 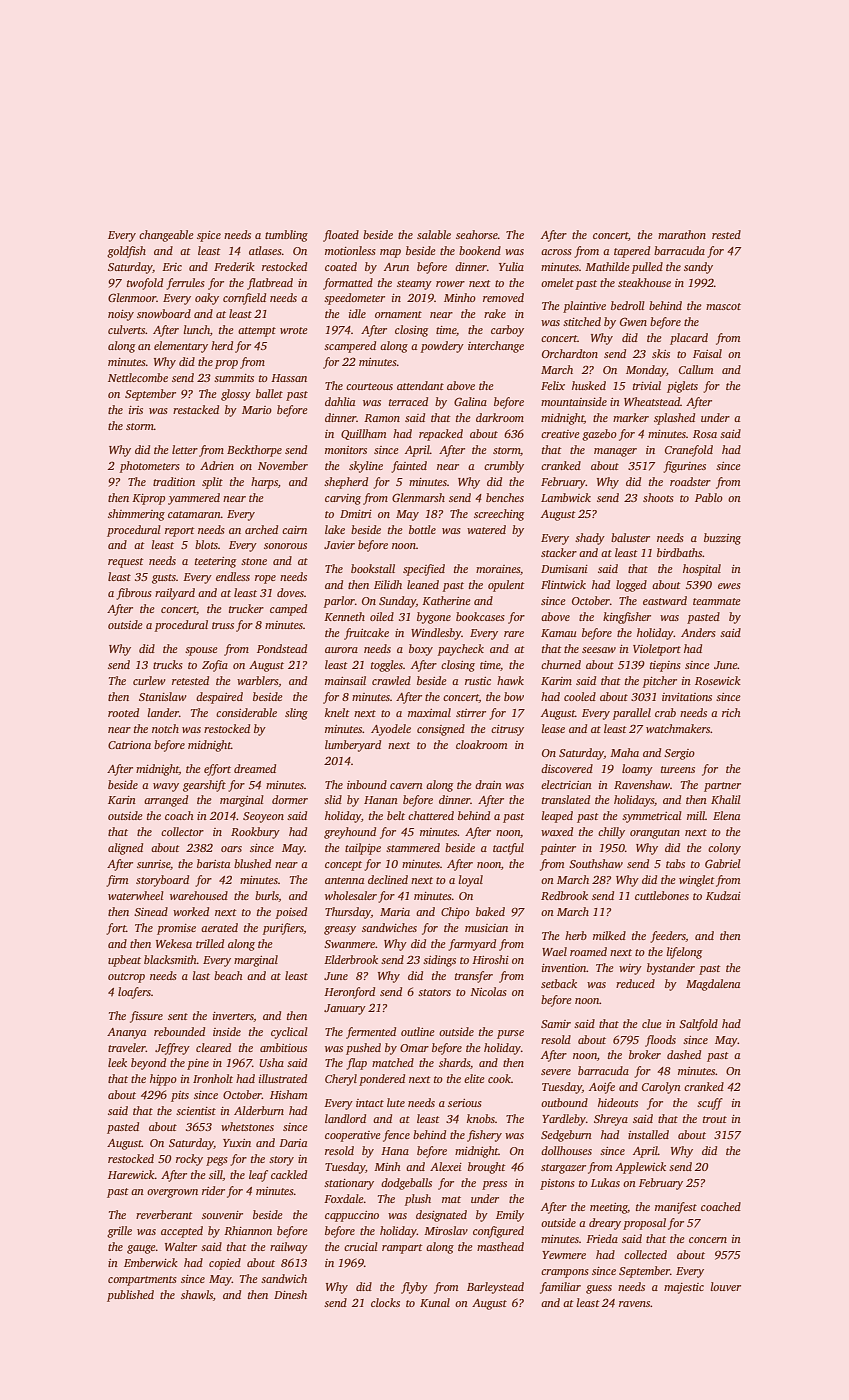 What do you see at coordinates (682, 234) in the screenshot?
I see `marathon` at bounding box center [682, 234].
